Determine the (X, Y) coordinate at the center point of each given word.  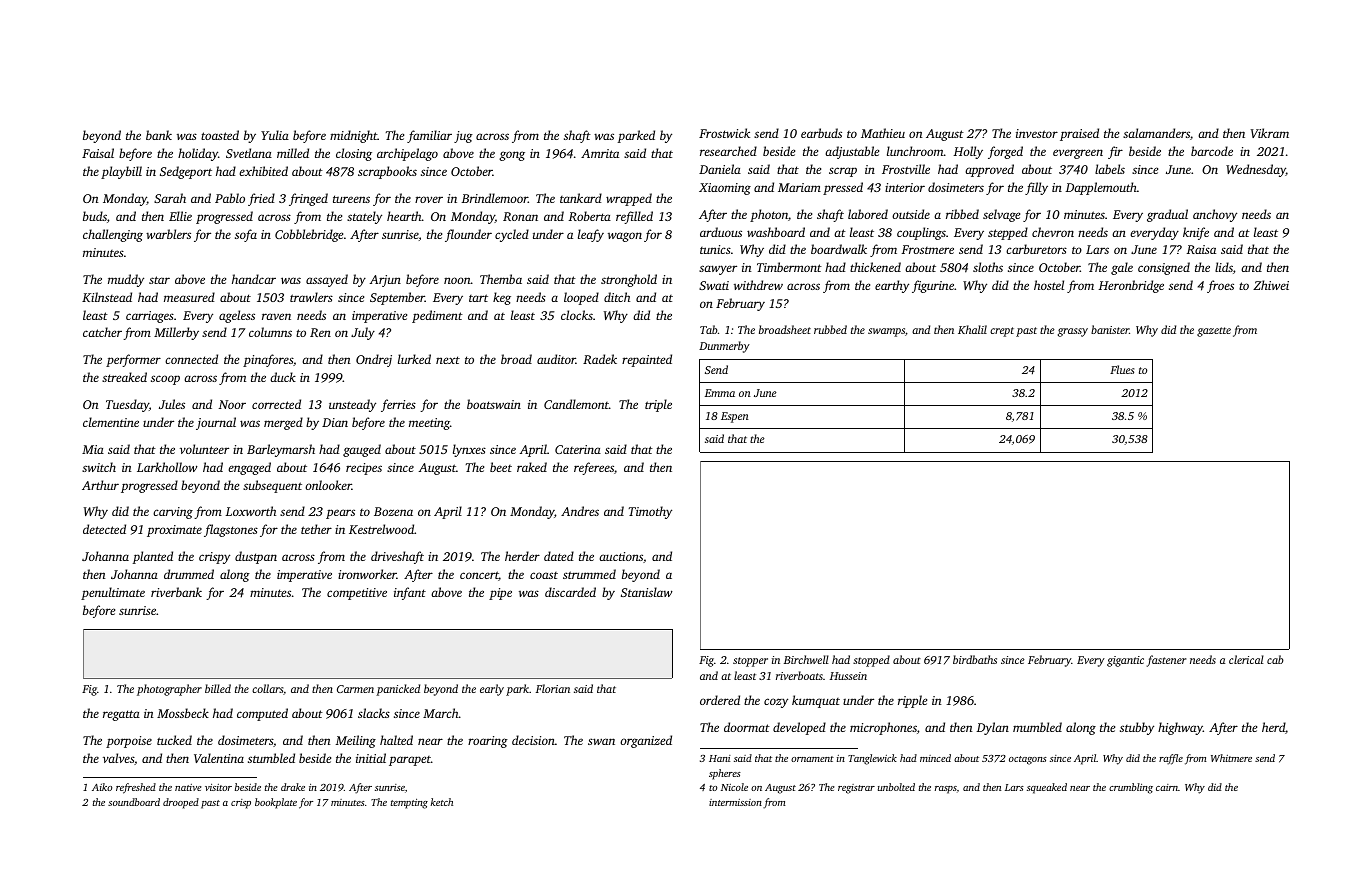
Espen (735, 417)
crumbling (1131, 788)
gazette (1214, 332)
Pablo (230, 198)
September (397, 298)
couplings (921, 233)
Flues (1122, 369)
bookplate (276, 803)
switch (99, 467)
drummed (189, 574)
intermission (735, 802)
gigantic (1125, 661)
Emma (720, 393)
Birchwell (806, 659)
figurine (933, 286)
